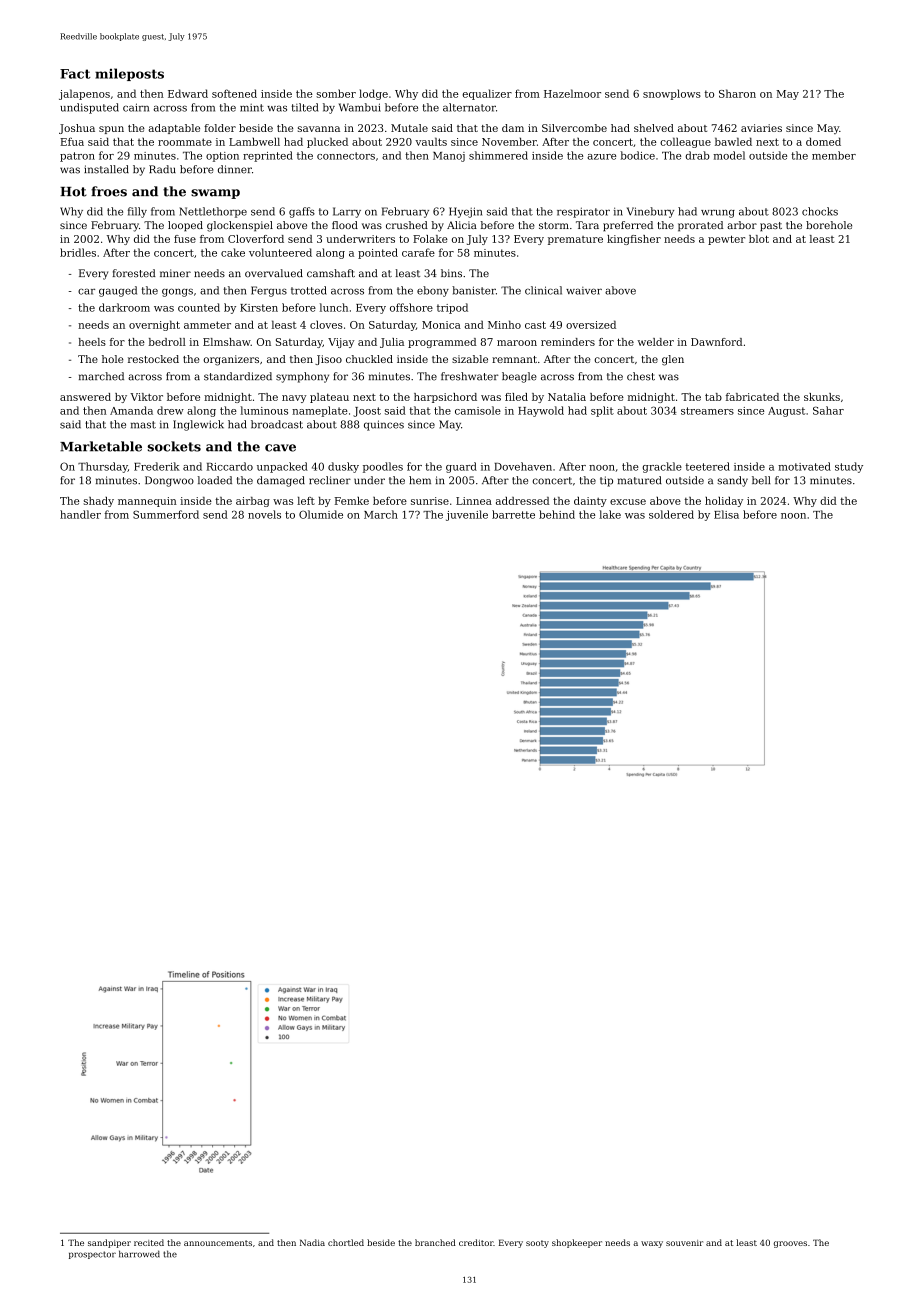 This screenshot has width=924, height=1308. I want to click on snowplows, so click(672, 94).
